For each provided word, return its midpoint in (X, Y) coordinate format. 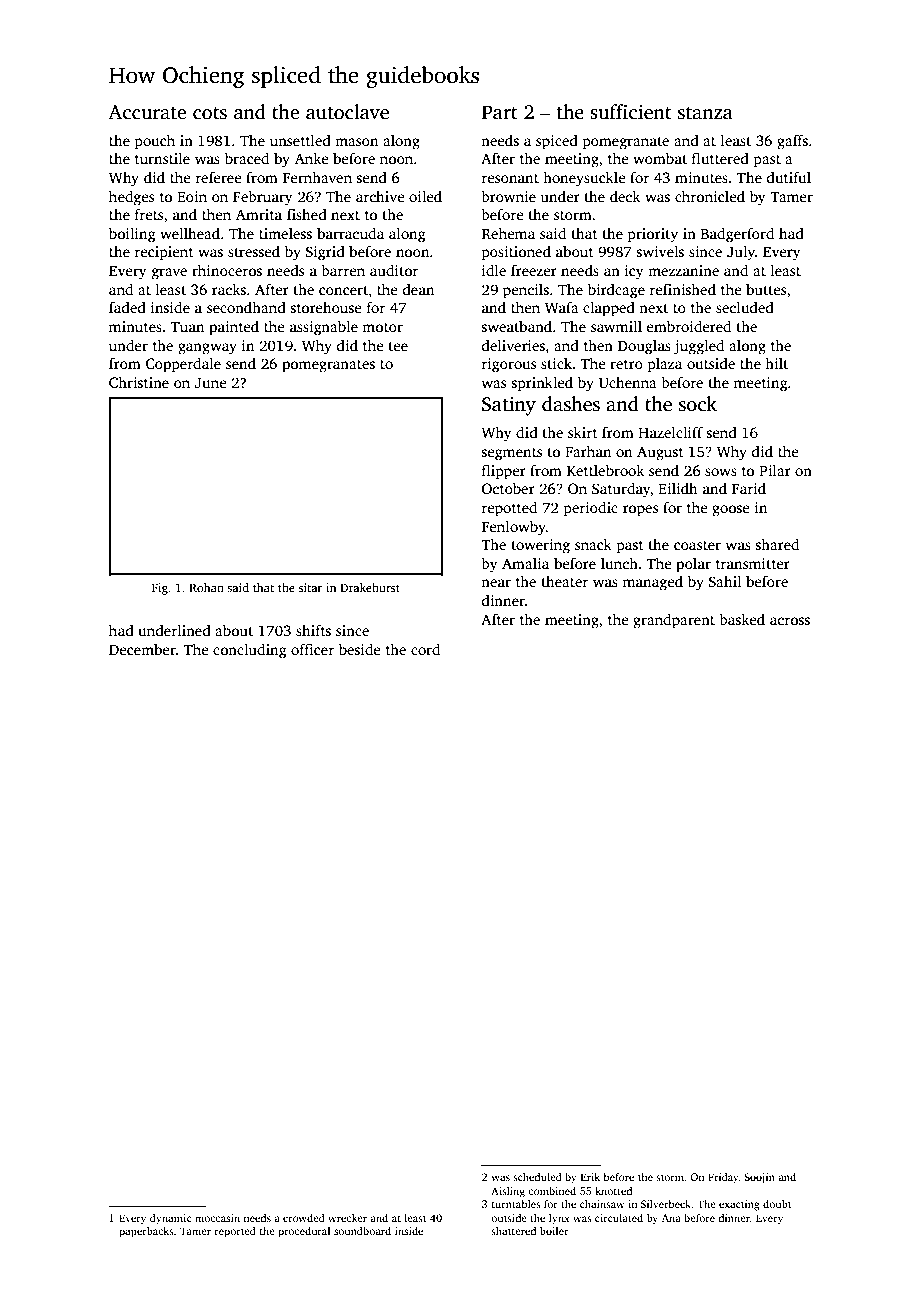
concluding (249, 651)
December (142, 649)
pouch (154, 142)
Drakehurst (370, 587)
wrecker (347, 1218)
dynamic (171, 1219)
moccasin (217, 1218)
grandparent (674, 621)
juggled (699, 347)
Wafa (562, 307)
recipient (164, 253)
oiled (425, 196)
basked (742, 619)
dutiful (789, 177)
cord (425, 649)
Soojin (759, 1178)
